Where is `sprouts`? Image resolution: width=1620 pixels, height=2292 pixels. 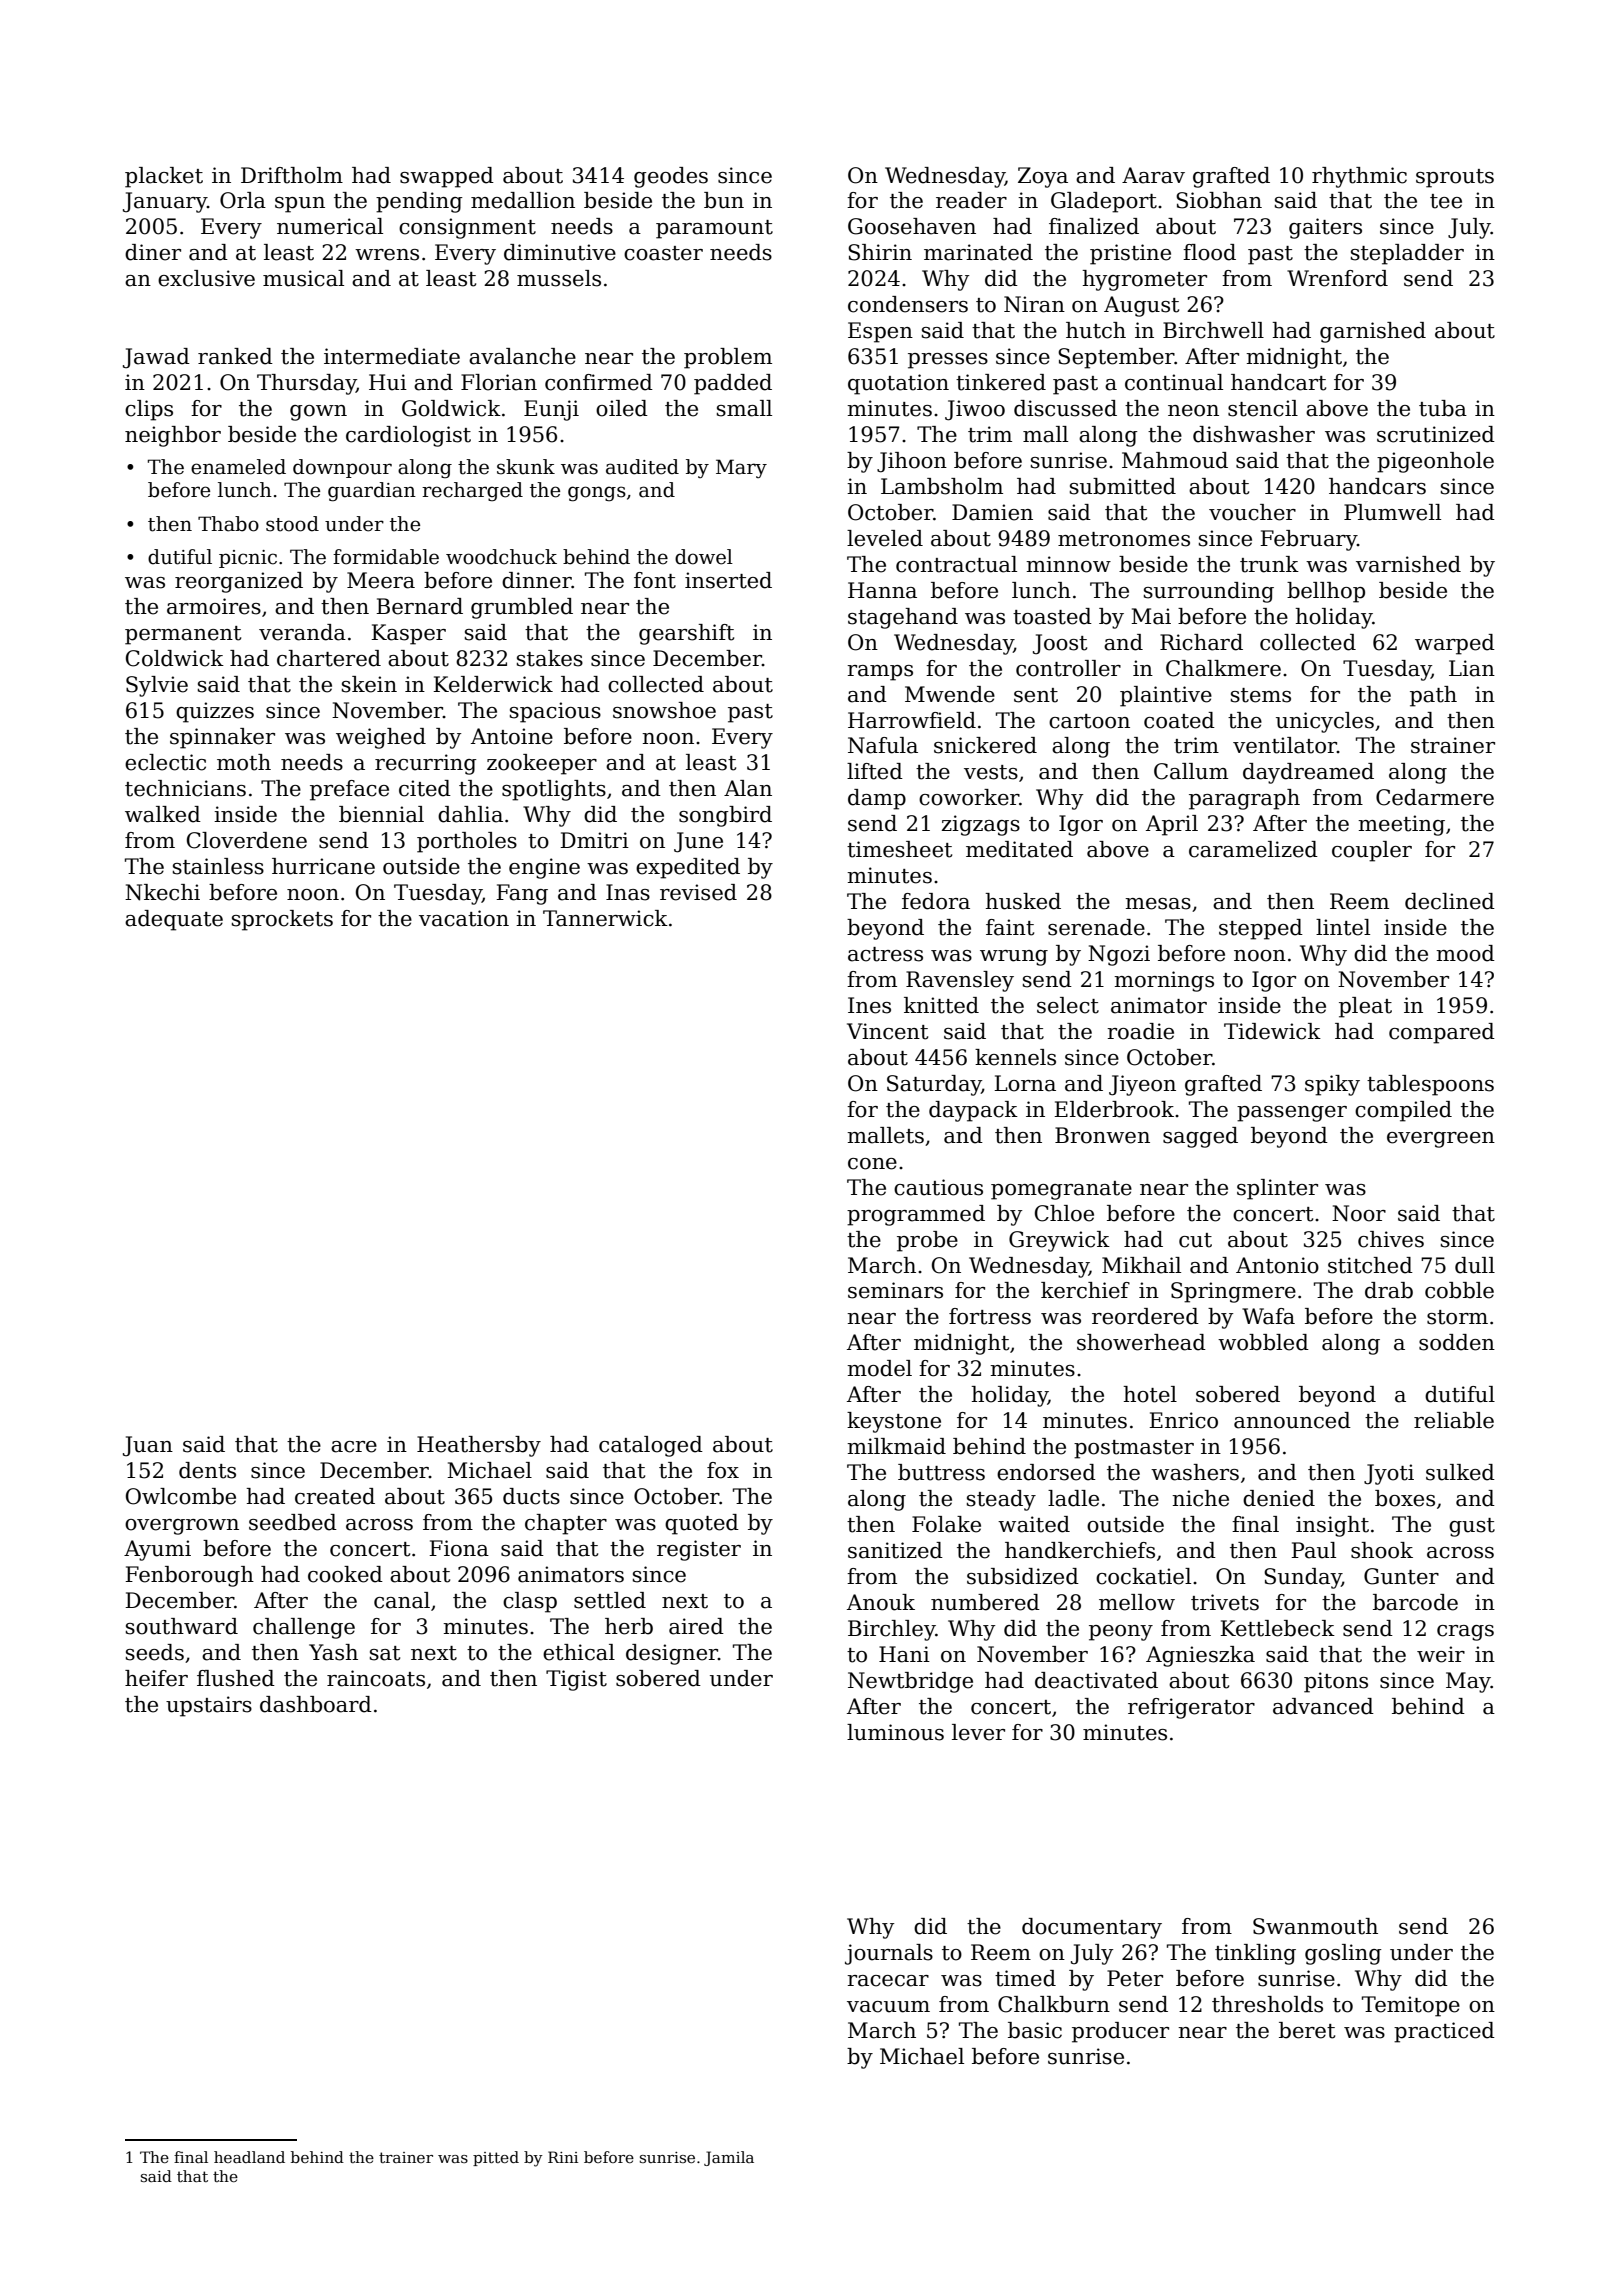 sprouts is located at coordinates (1455, 178).
